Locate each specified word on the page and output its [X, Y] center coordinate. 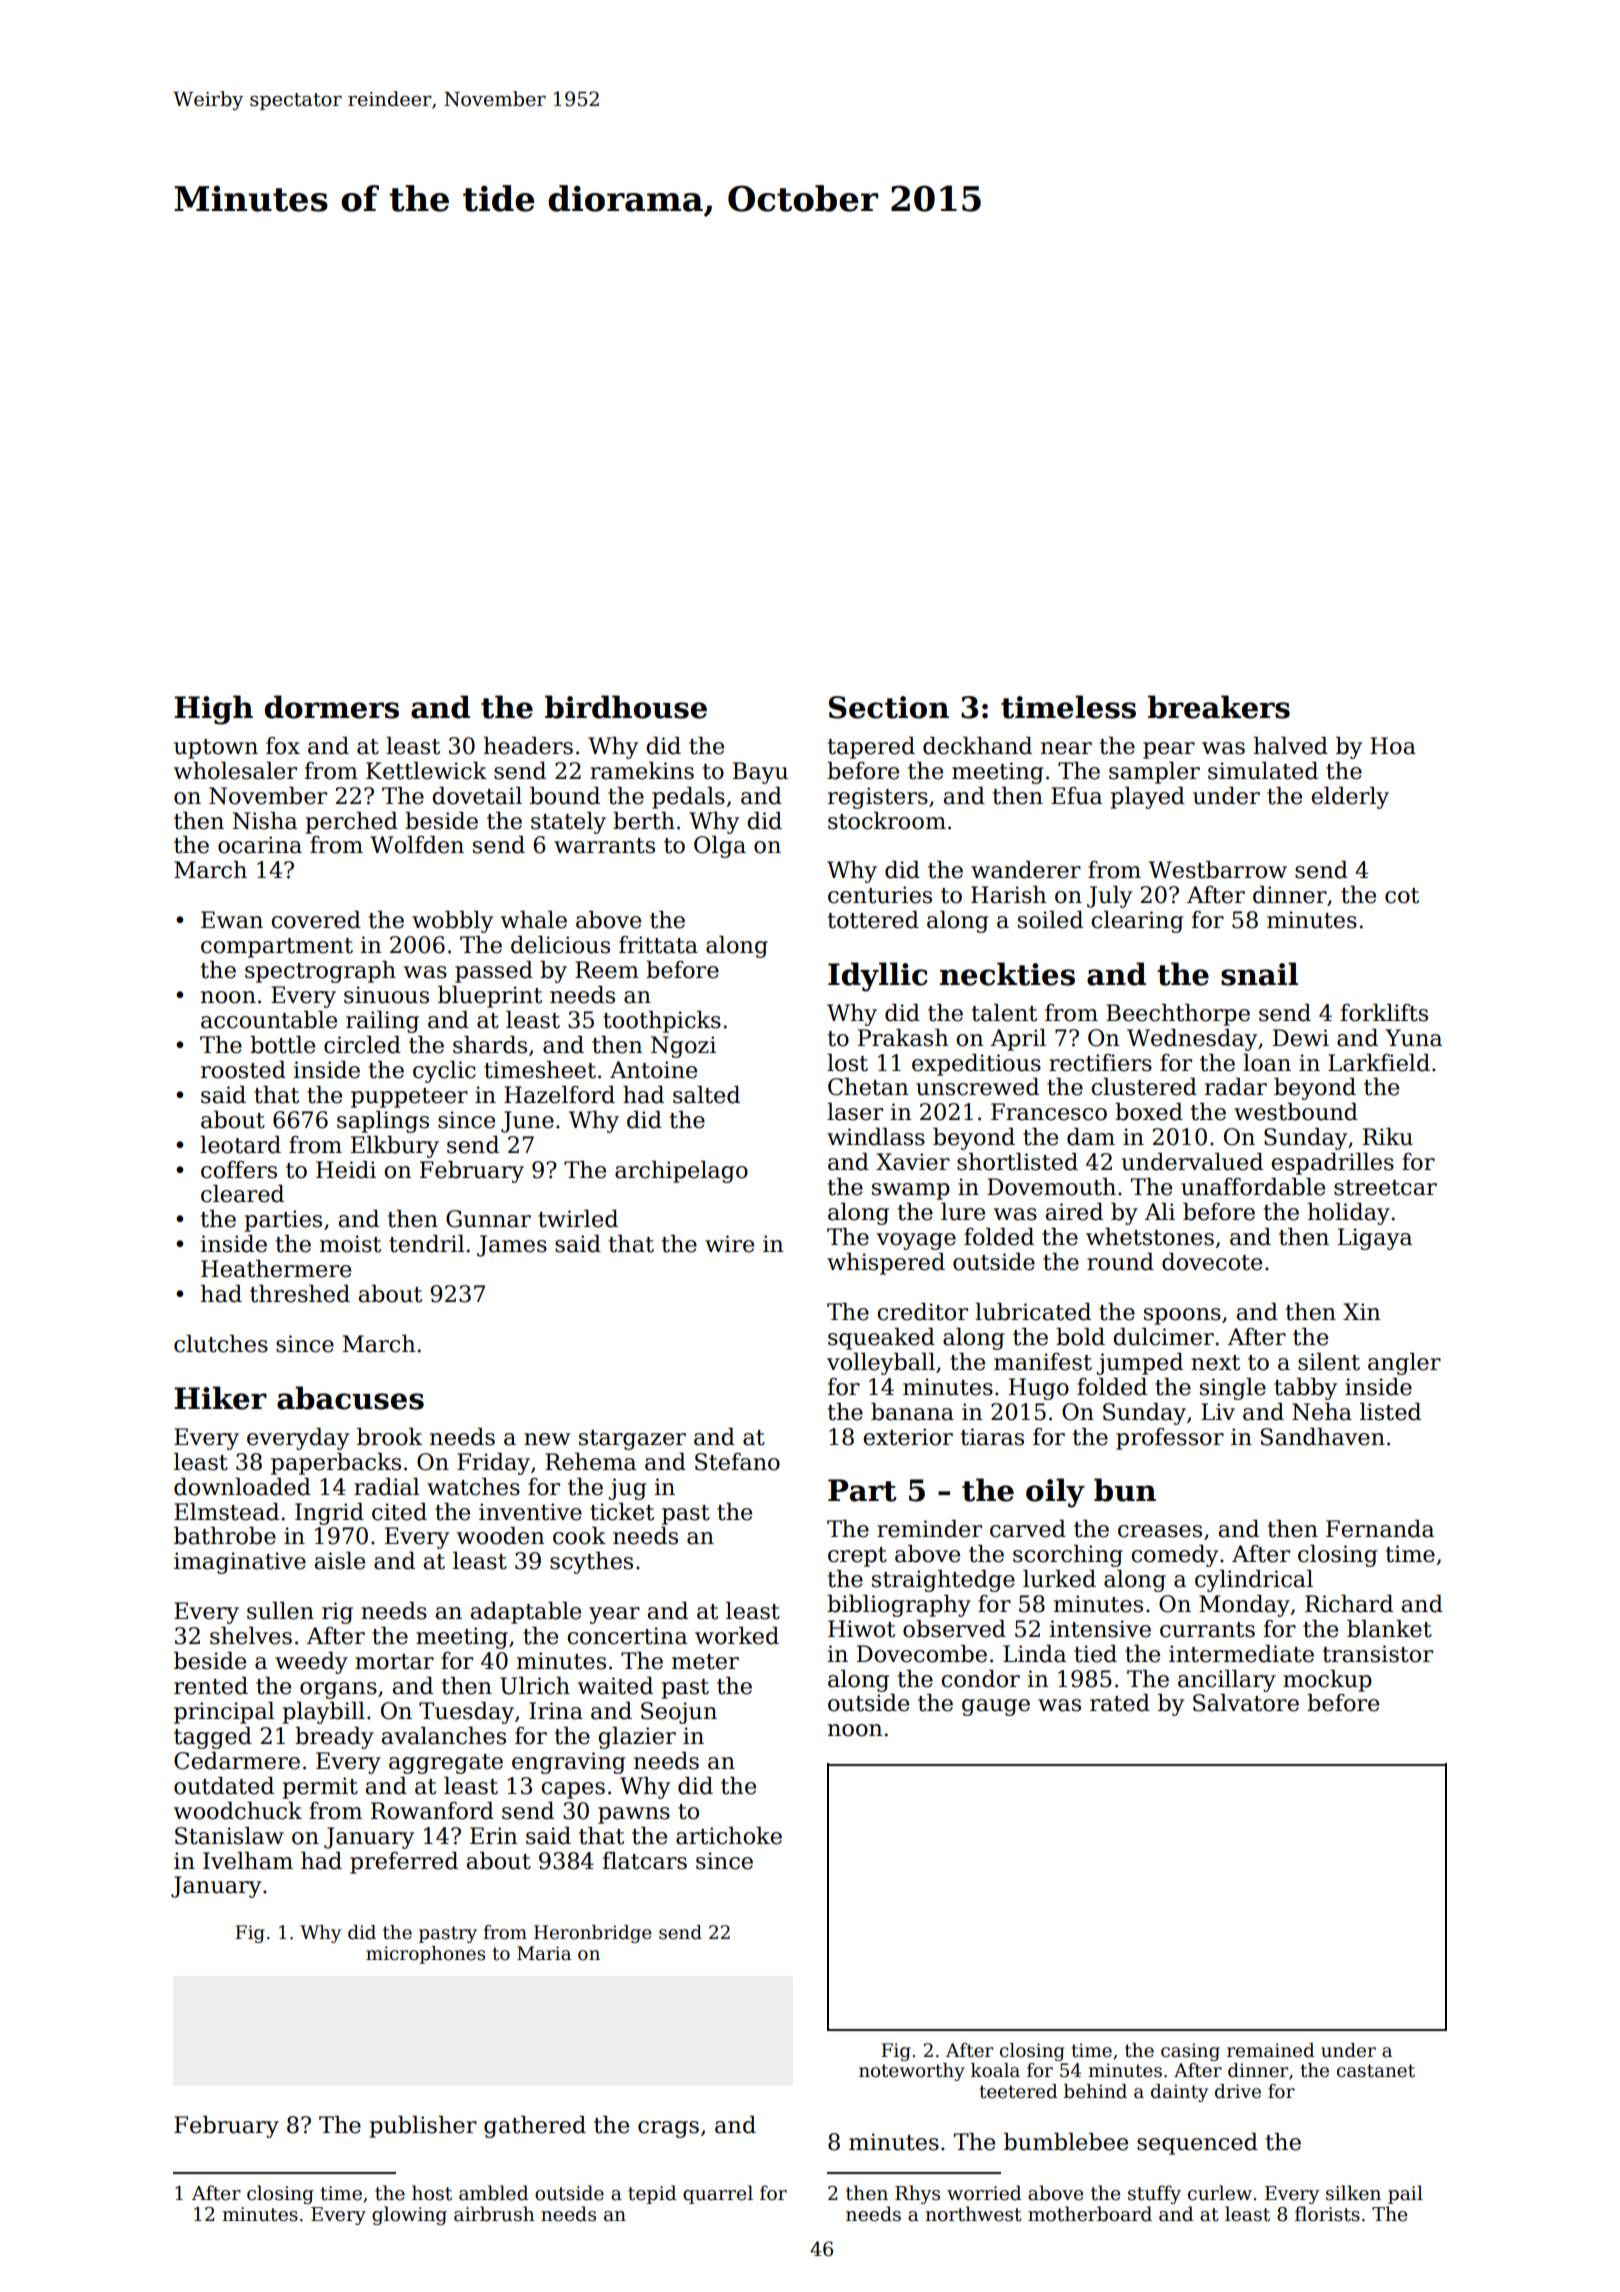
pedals [688, 798]
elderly [1350, 798]
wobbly [452, 922]
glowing [409, 2215]
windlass [876, 1137]
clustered [1144, 1087]
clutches [221, 1344]
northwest [973, 2214]
